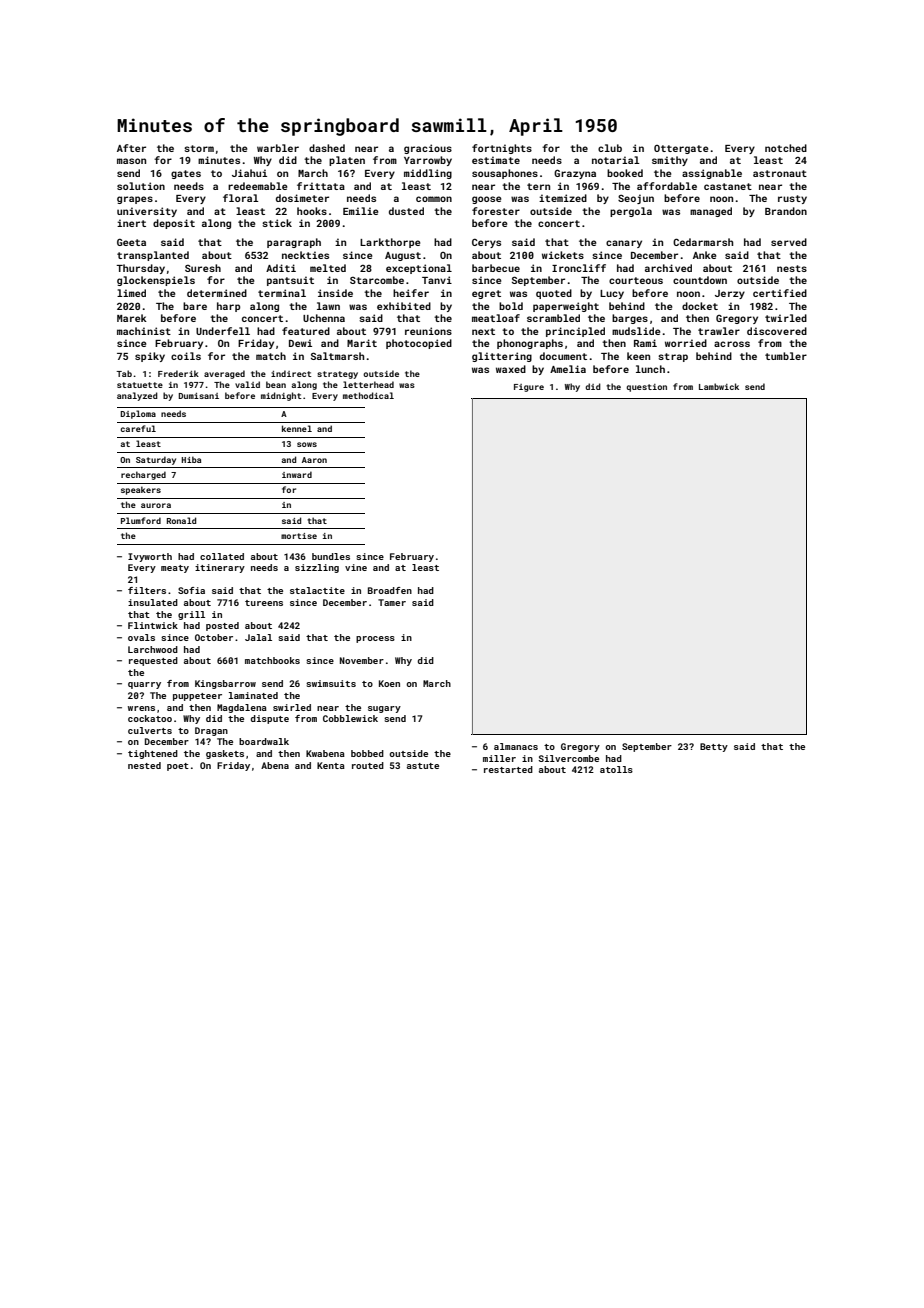 The width and height of the screenshot is (924, 1308). Describe the element at coordinates (792, 199) in the screenshot. I see `rusty` at that location.
